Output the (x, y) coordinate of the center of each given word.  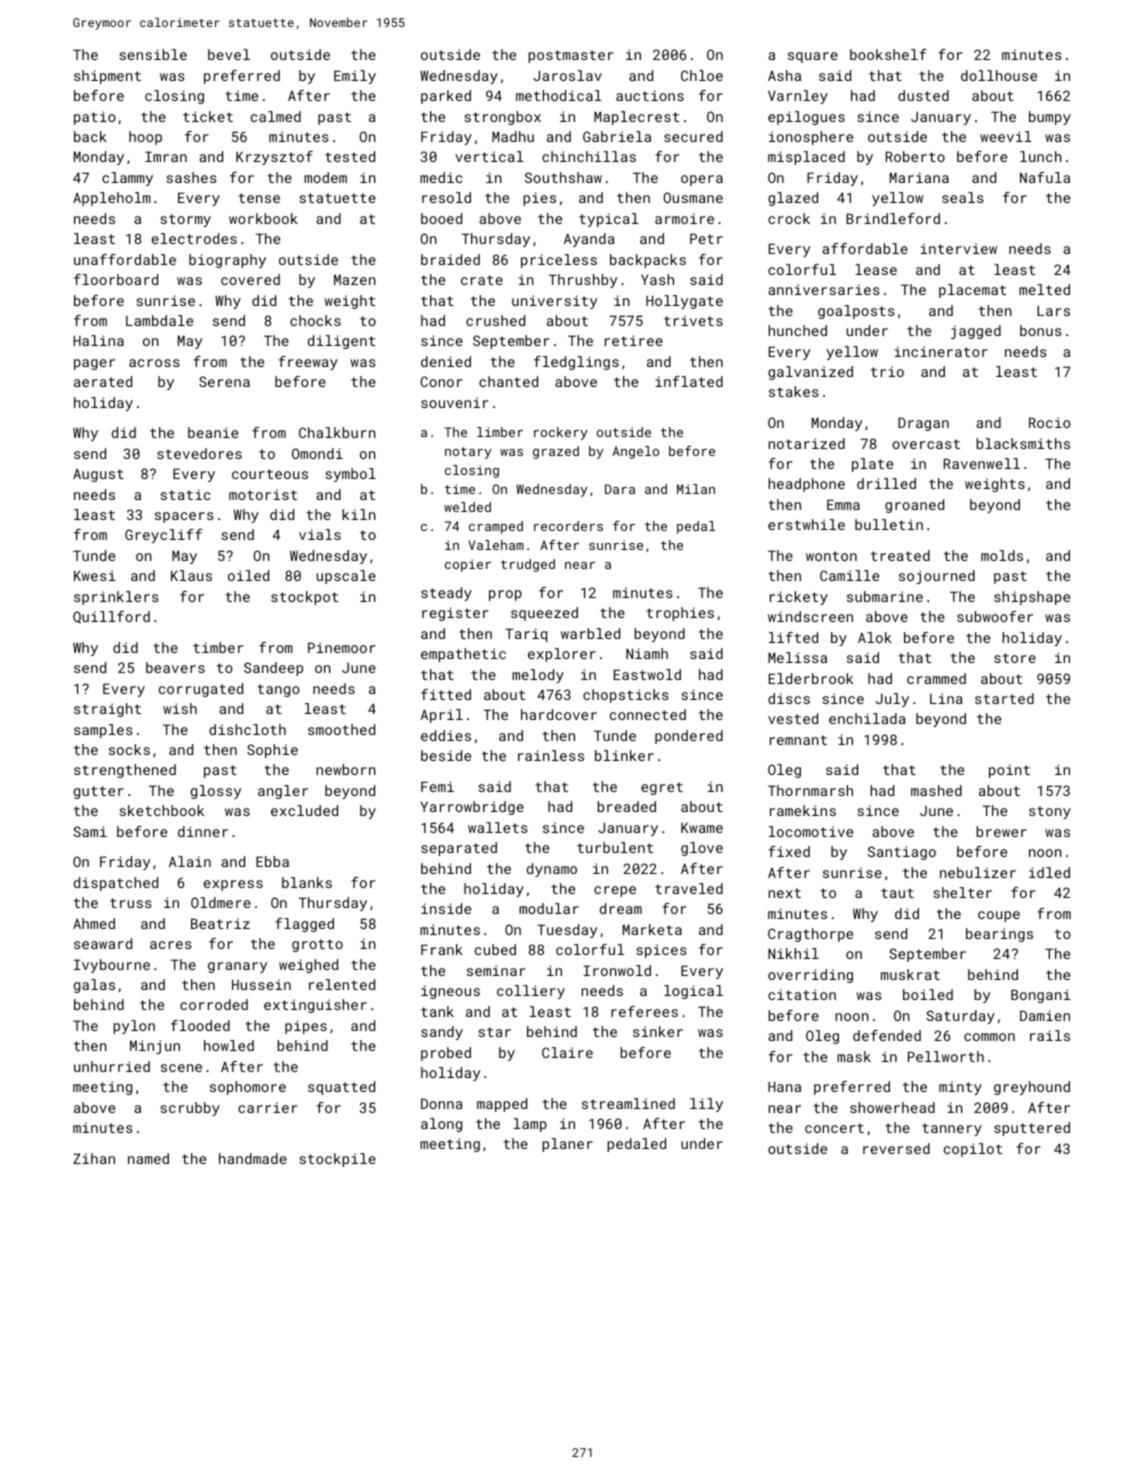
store (1015, 658)
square (813, 57)
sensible (153, 54)
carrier (267, 1107)
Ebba (272, 861)
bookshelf (888, 54)
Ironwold (617, 970)
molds (1002, 555)
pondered (689, 737)
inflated (689, 381)
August (98, 475)
